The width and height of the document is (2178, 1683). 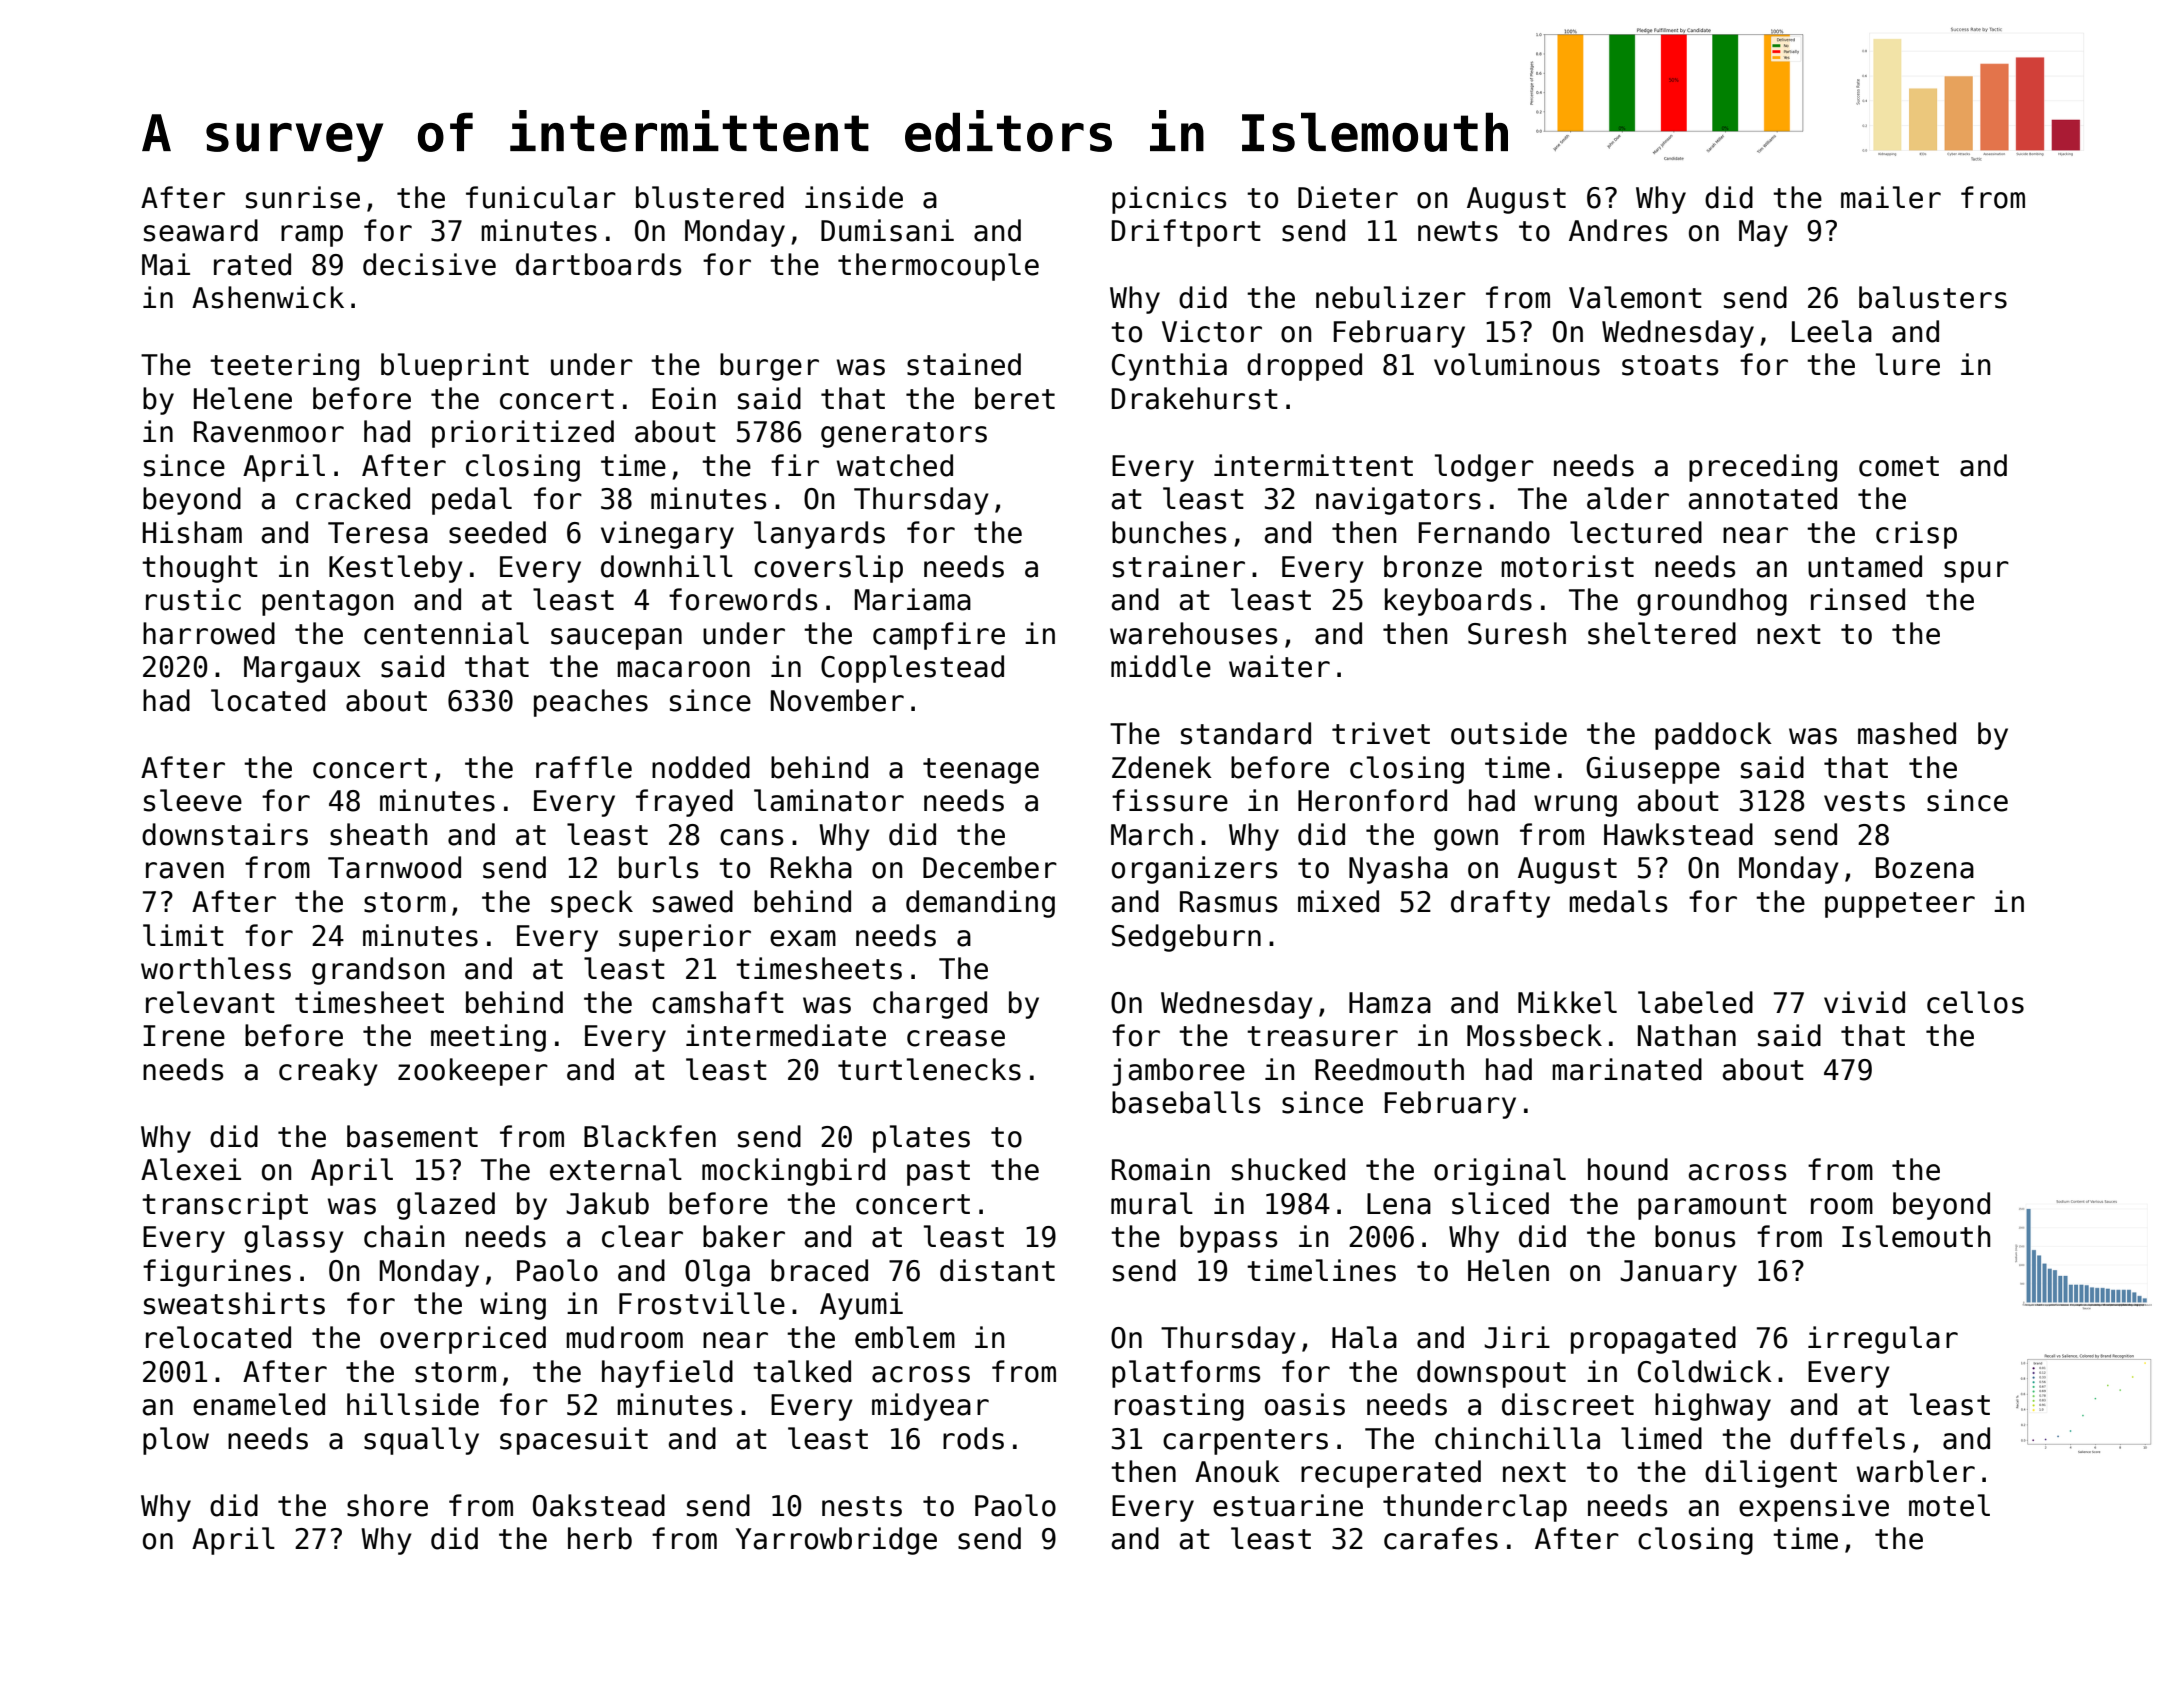 What do you see at coordinates (921, 1139) in the document?
I see `plates` at bounding box center [921, 1139].
